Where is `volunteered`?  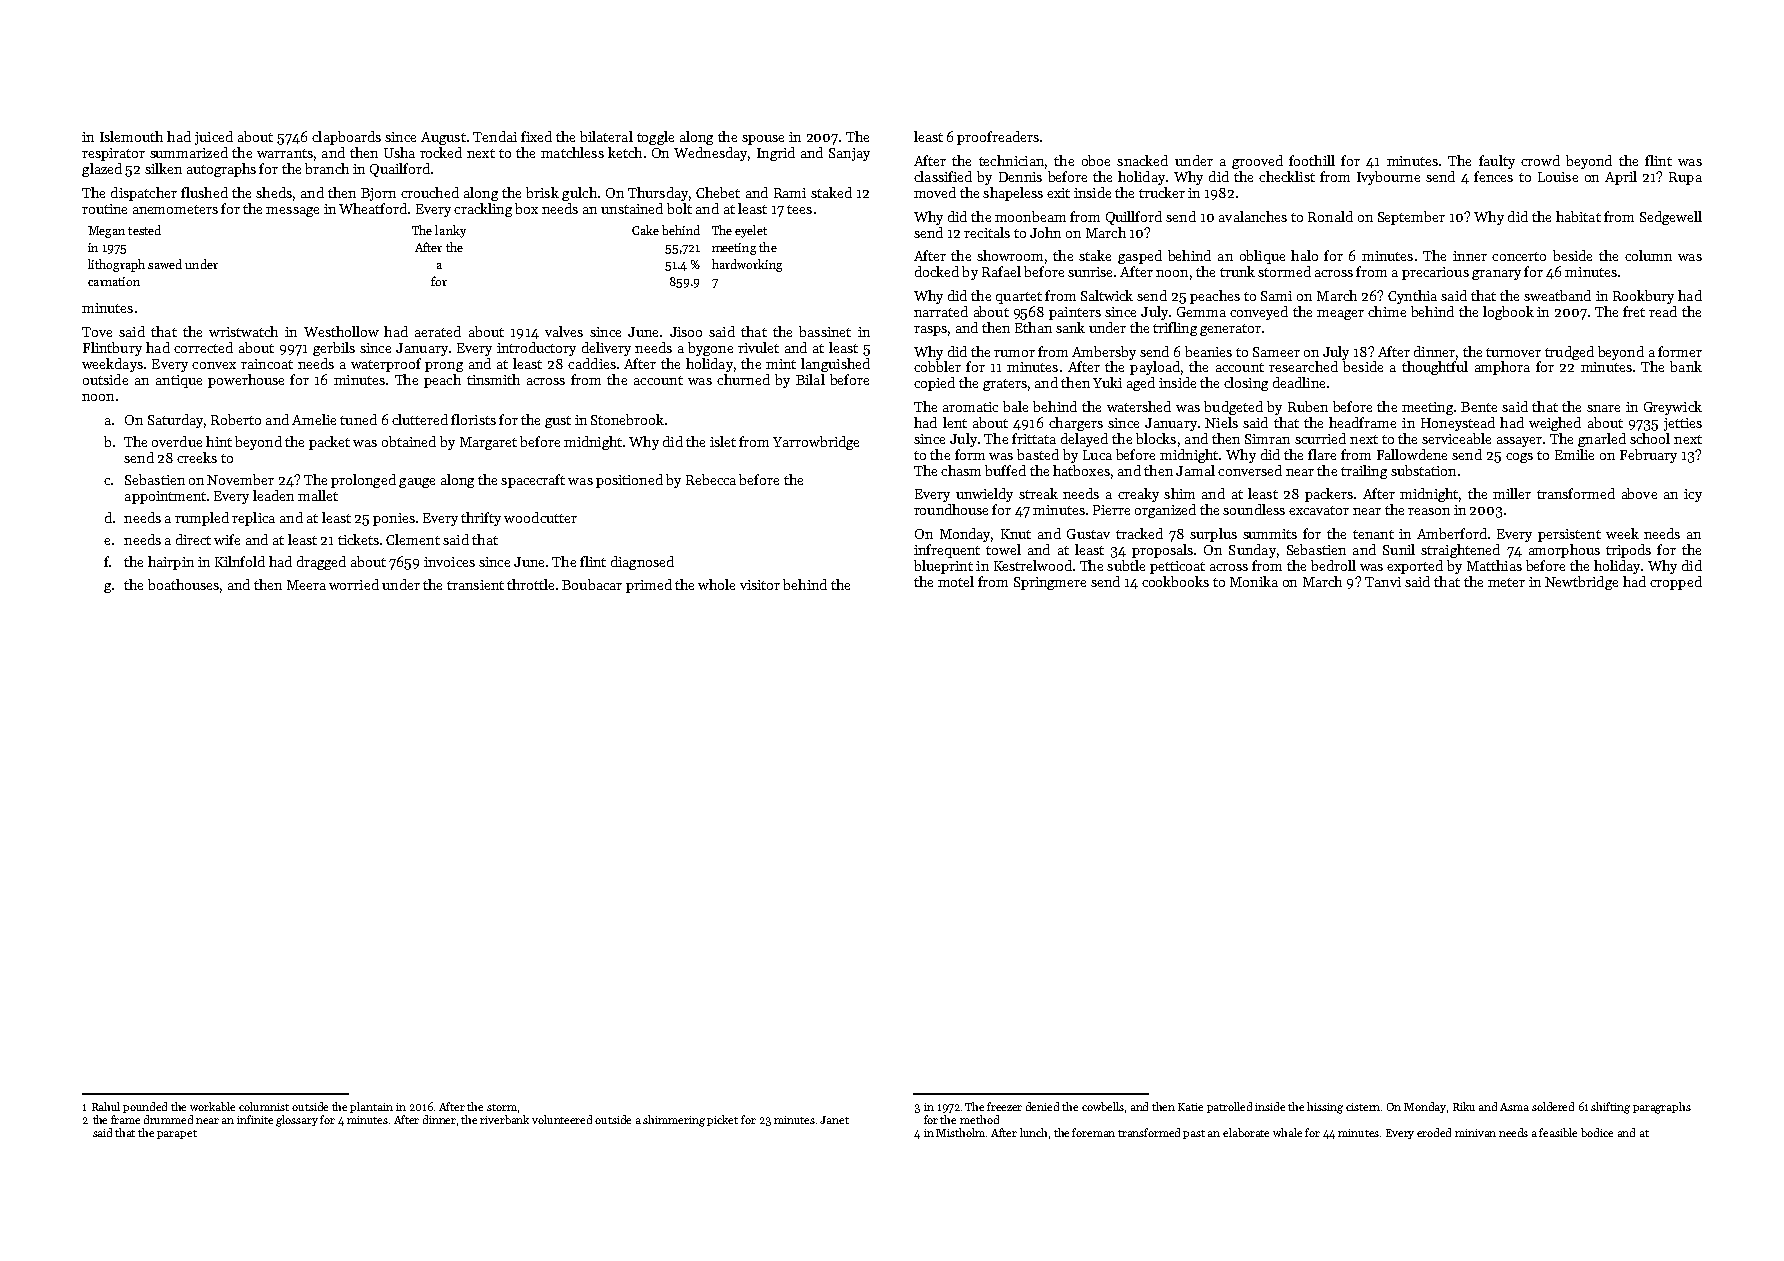 volunteered is located at coordinates (562, 1119).
